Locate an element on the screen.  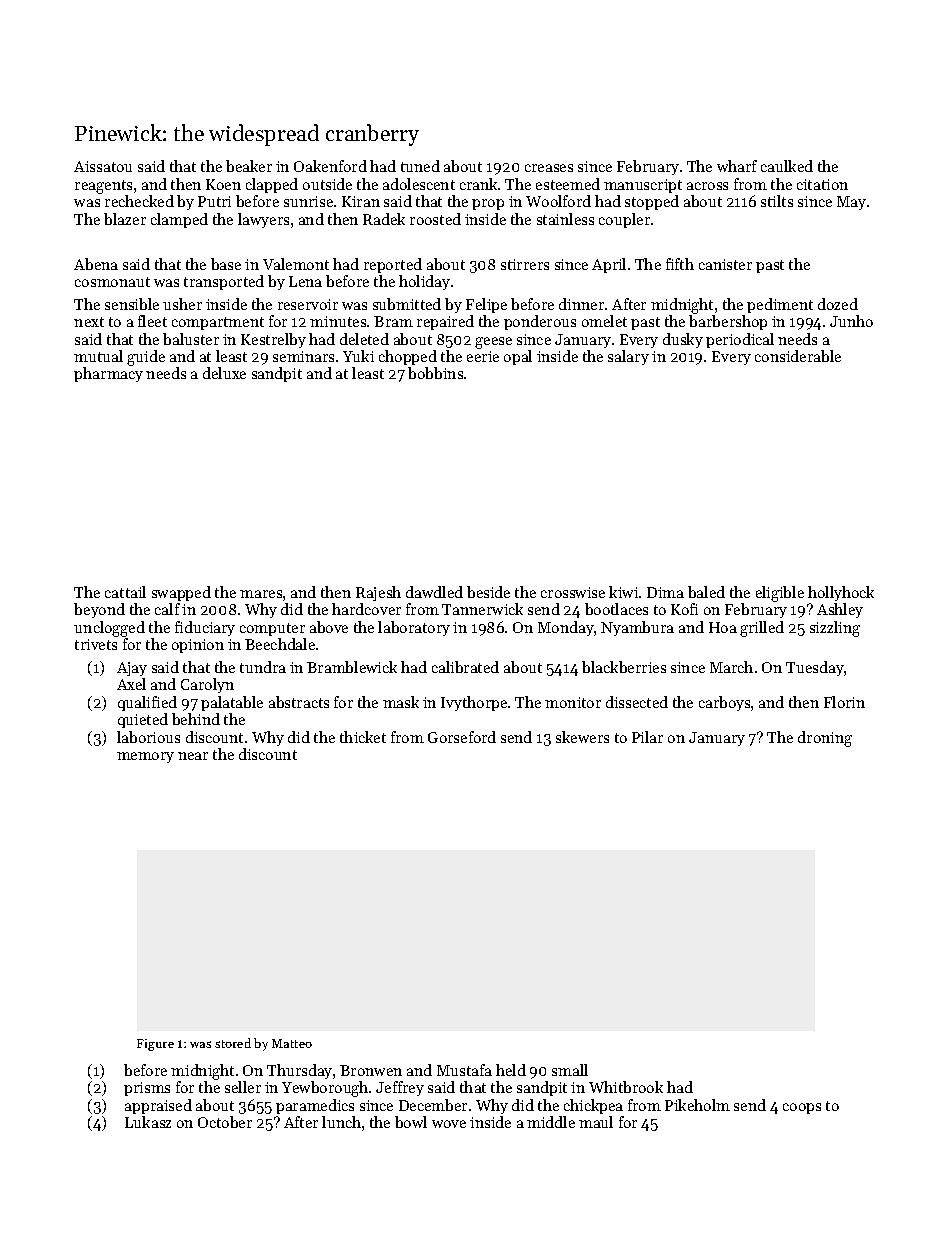
memory is located at coordinates (145, 757).
